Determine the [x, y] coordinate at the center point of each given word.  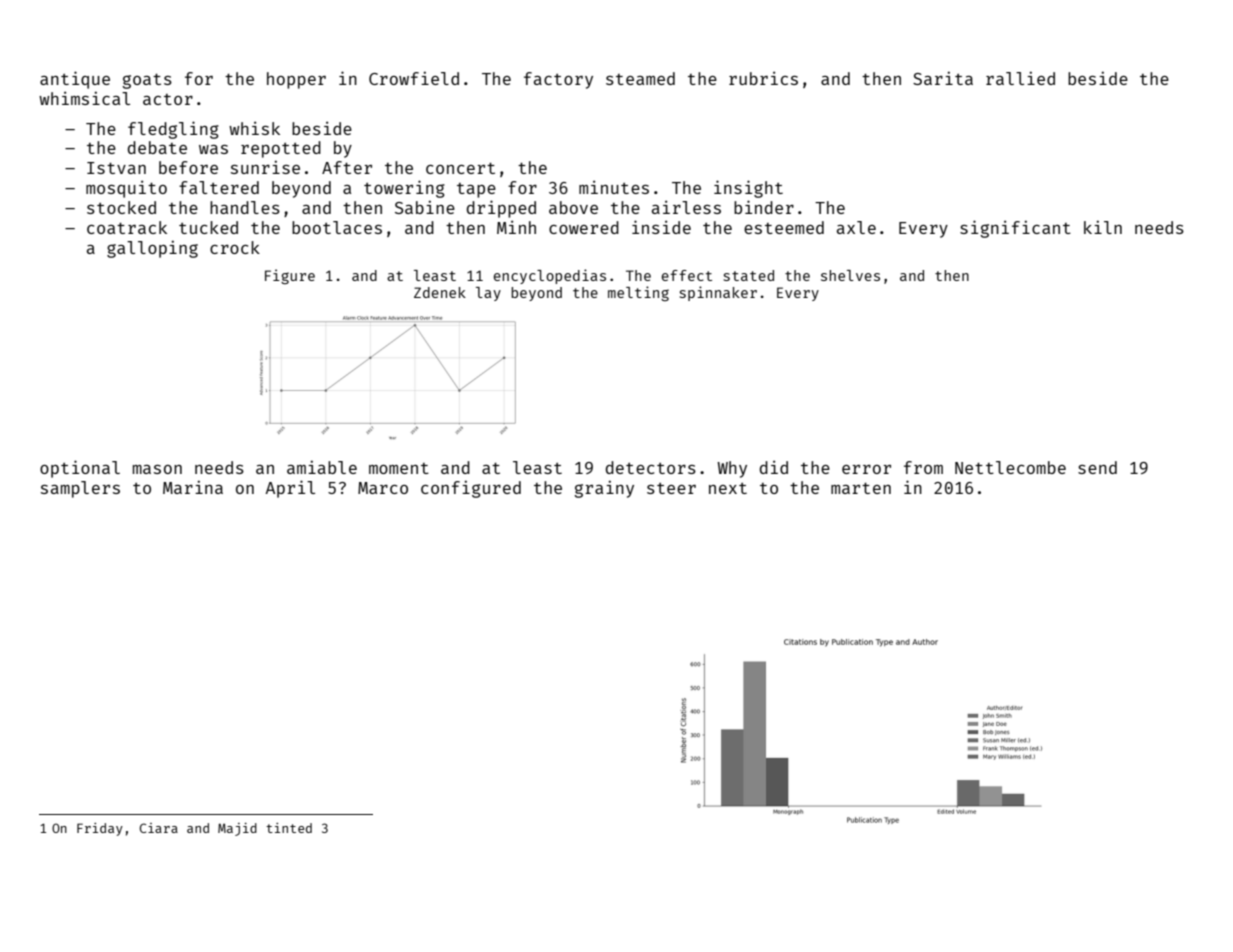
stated [749, 275]
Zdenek [440, 292]
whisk [254, 128]
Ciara [159, 828]
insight [748, 189]
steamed [640, 78]
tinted [289, 828]
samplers [80, 489]
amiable [322, 467]
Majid [237, 829]
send [1097, 467]
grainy [604, 489]
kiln [1103, 227]
